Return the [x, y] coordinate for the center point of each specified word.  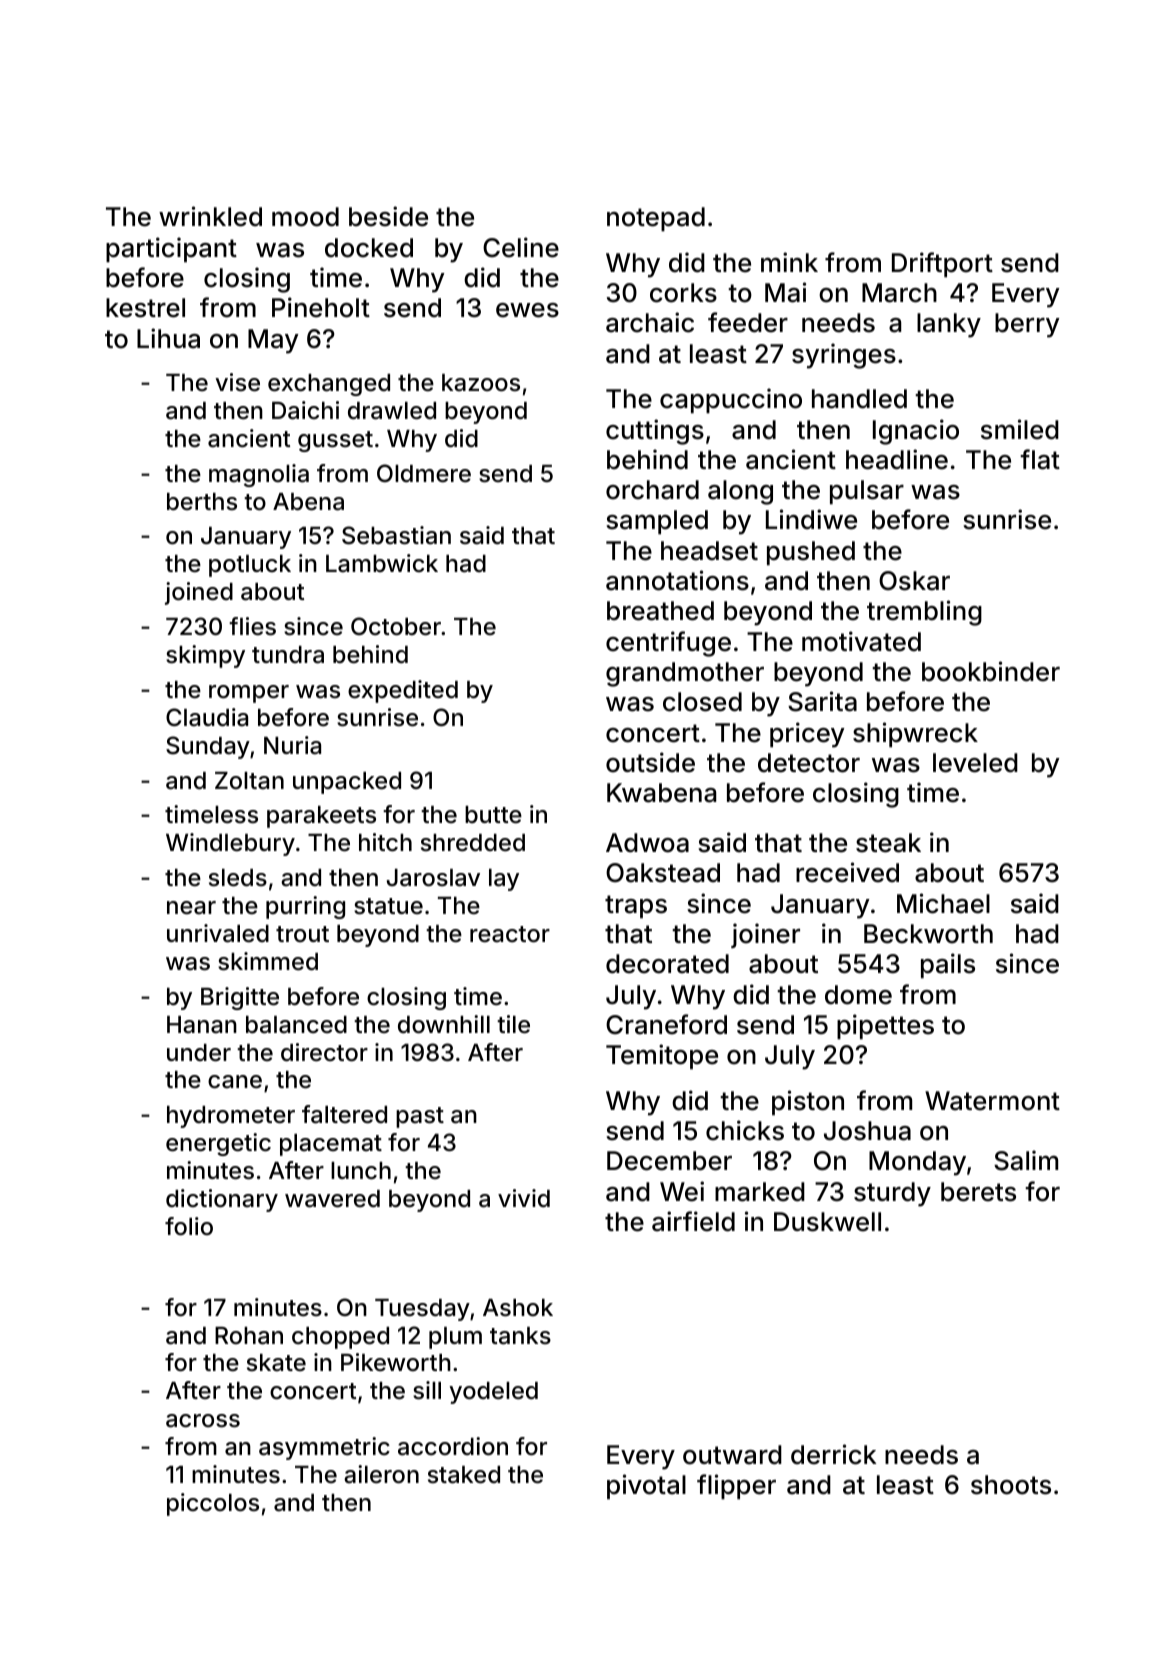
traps [636, 907]
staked [464, 1475]
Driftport [942, 265]
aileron [381, 1474]
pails [948, 966]
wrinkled [210, 216]
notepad [656, 219]
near [191, 908]
